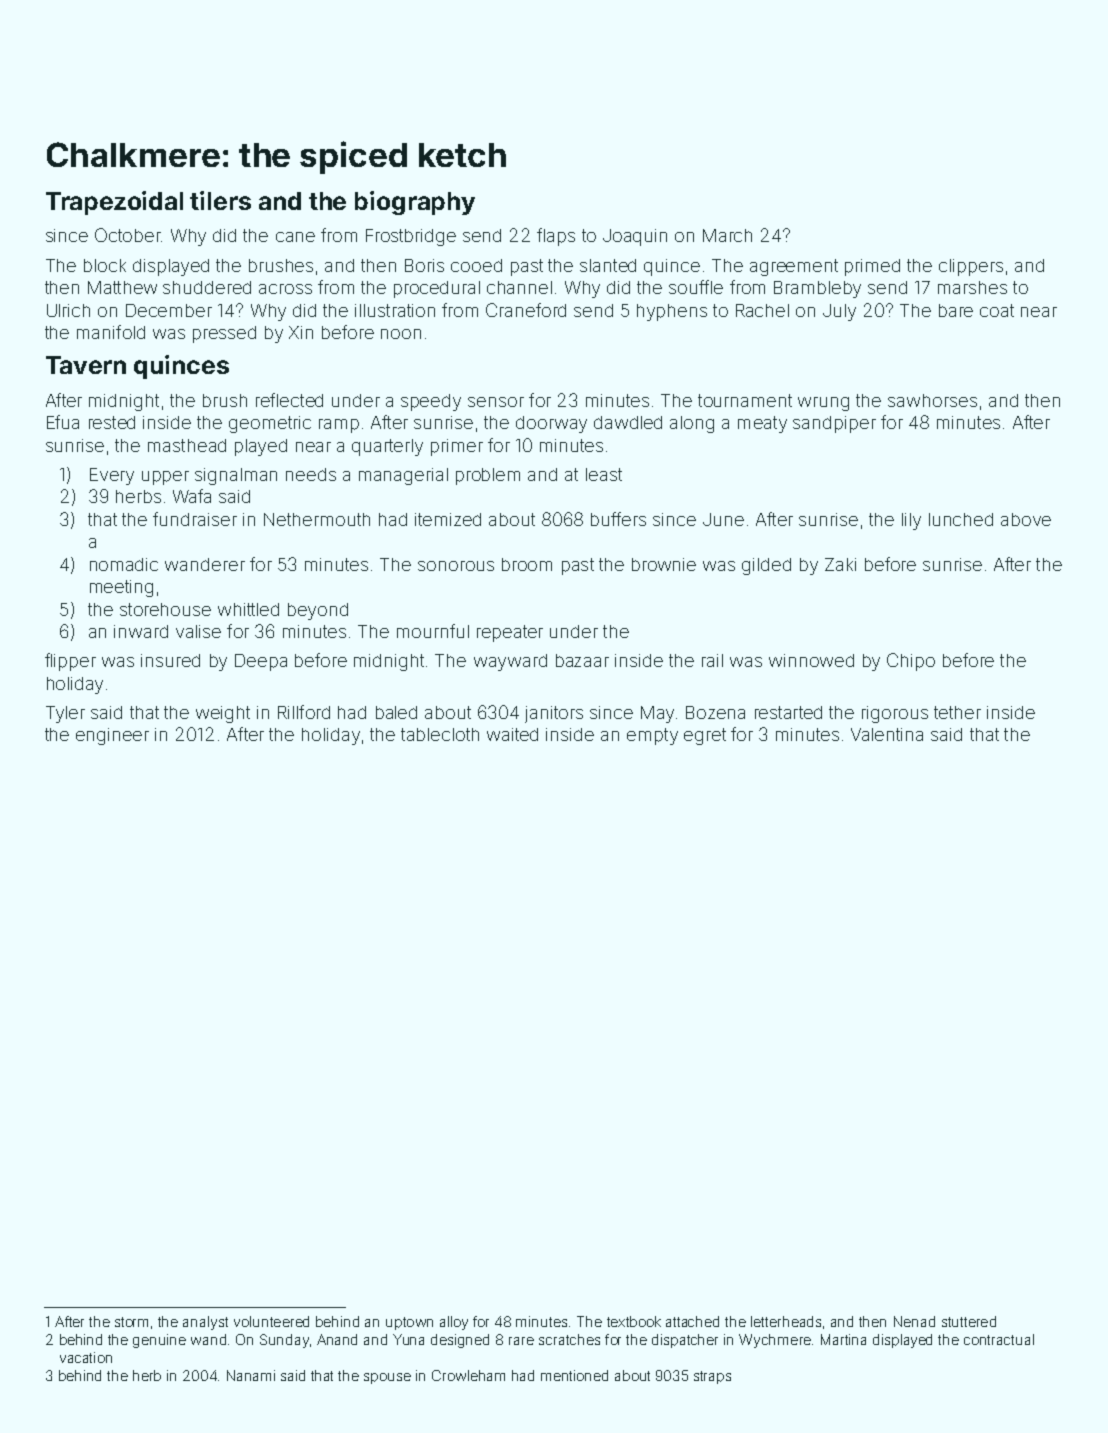 The width and height of the screenshot is (1108, 1433). Describe the element at coordinates (512, 734) in the screenshot. I see `waited` at that location.
